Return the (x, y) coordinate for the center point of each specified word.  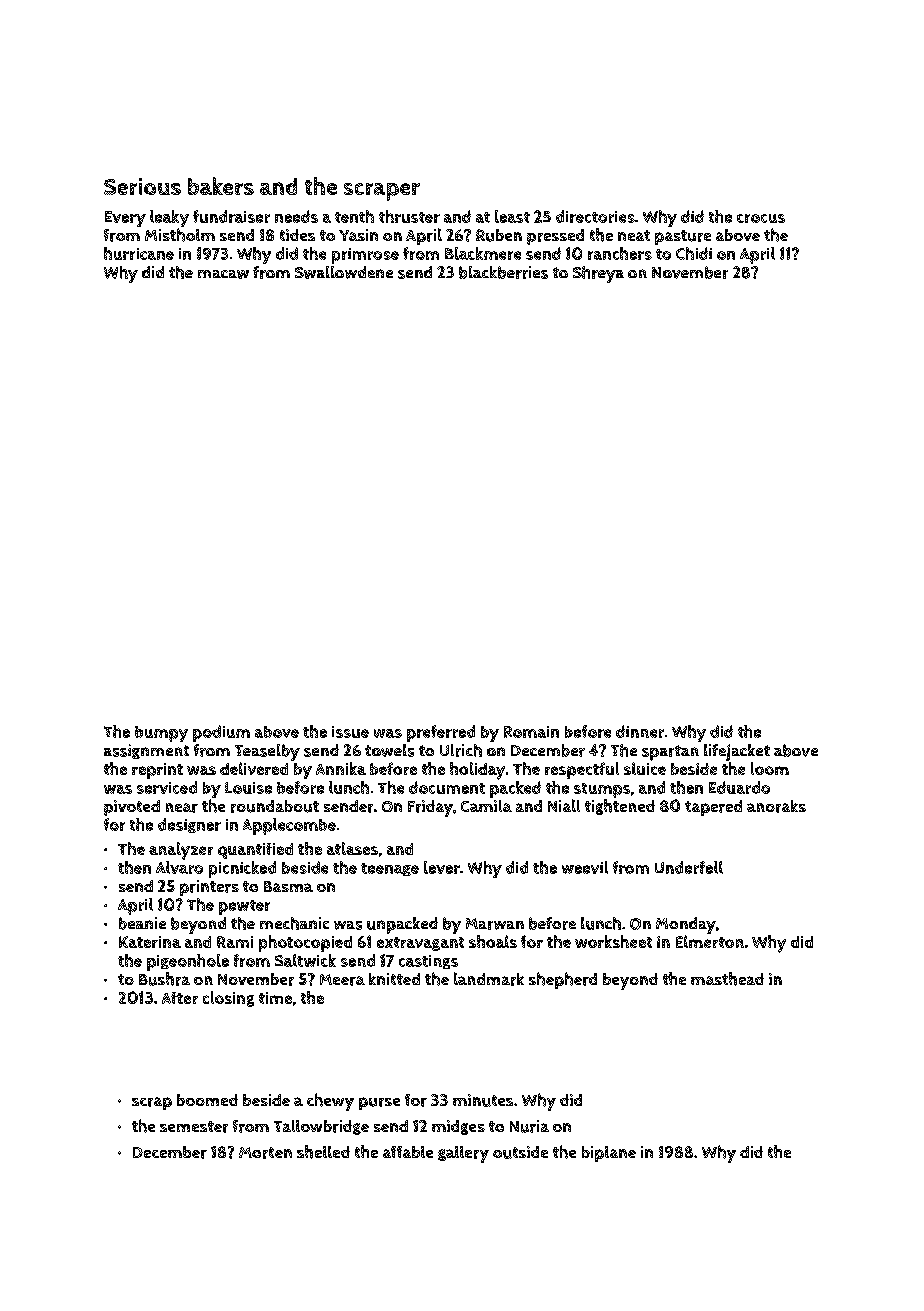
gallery (463, 1154)
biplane (609, 1154)
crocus (761, 218)
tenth (354, 216)
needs (296, 216)
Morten (265, 1153)
